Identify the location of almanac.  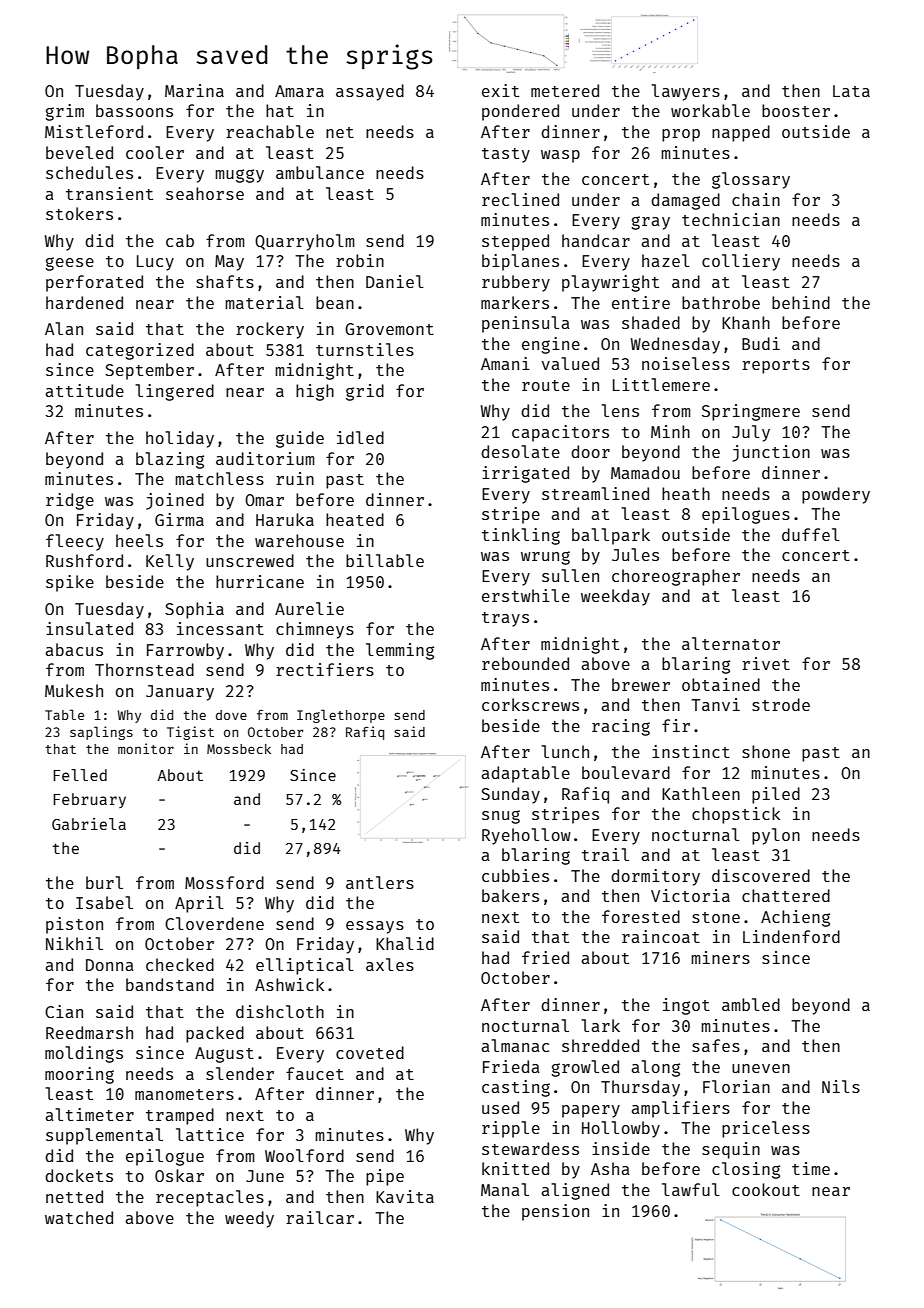
(515, 1045).
